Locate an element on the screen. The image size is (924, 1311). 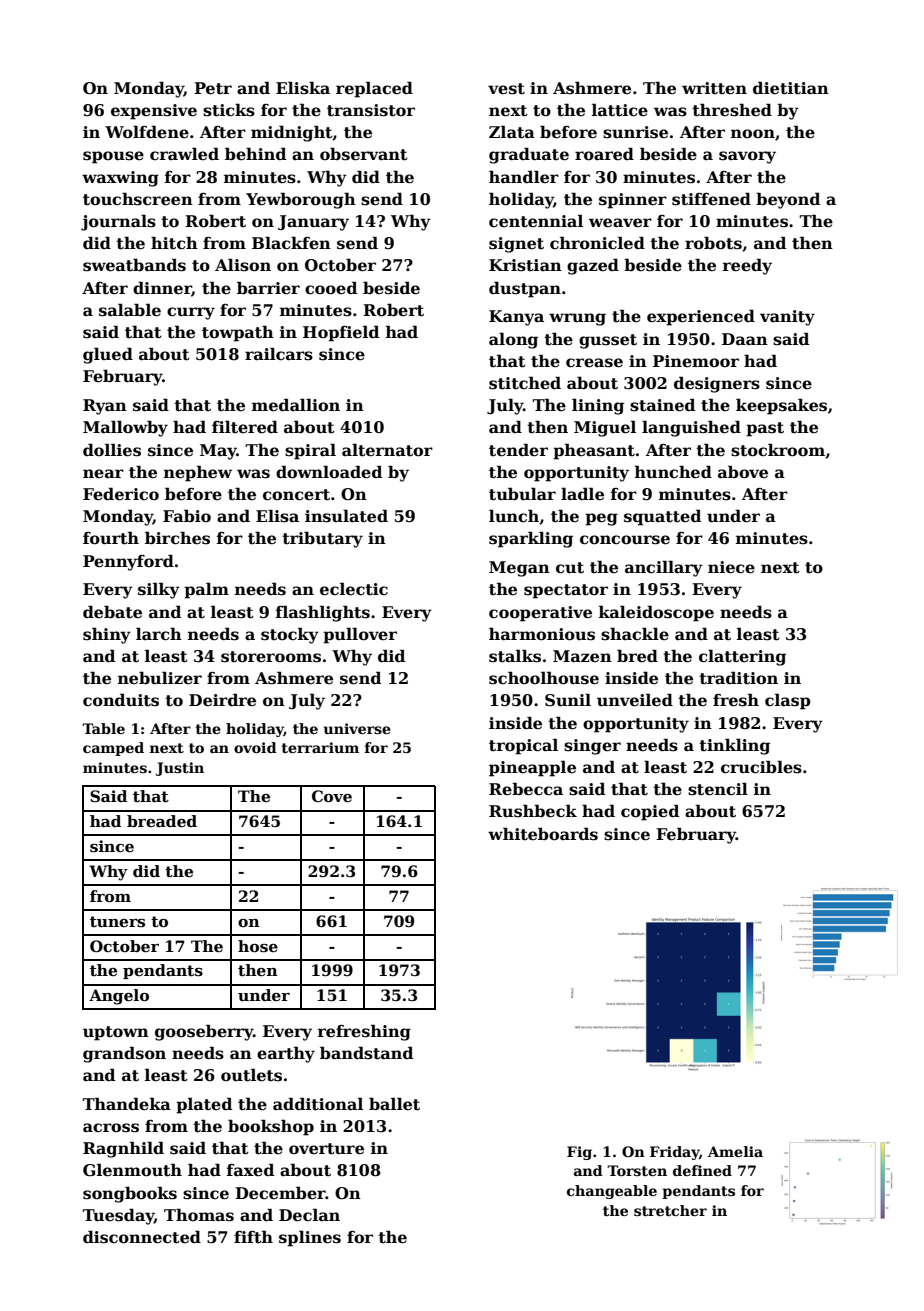
pullover is located at coordinates (360, 635).
